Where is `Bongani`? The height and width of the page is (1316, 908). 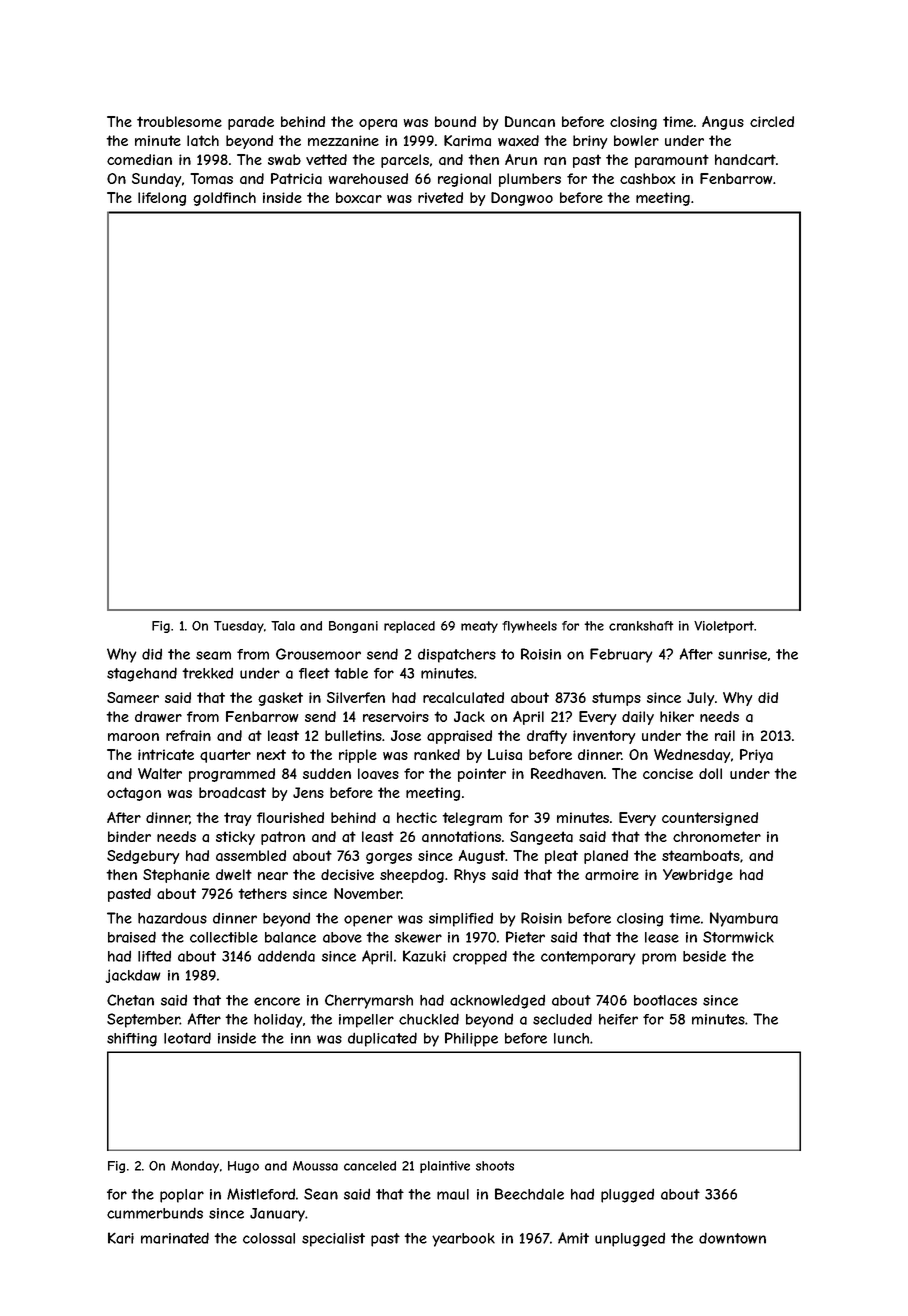 Bongani is located at coordinates (353, 627).
